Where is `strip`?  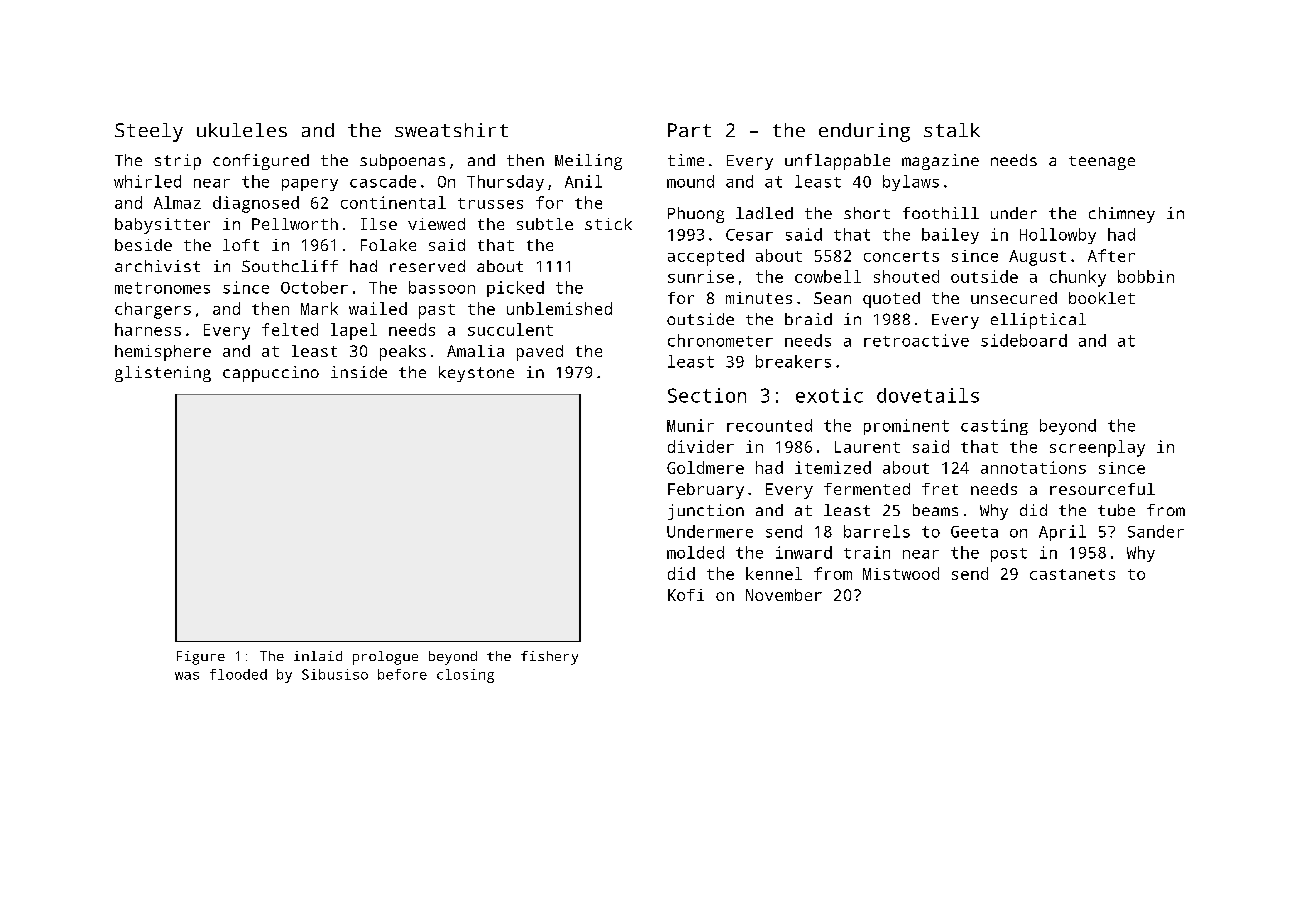 strip is located at coordinates (178, 162).
